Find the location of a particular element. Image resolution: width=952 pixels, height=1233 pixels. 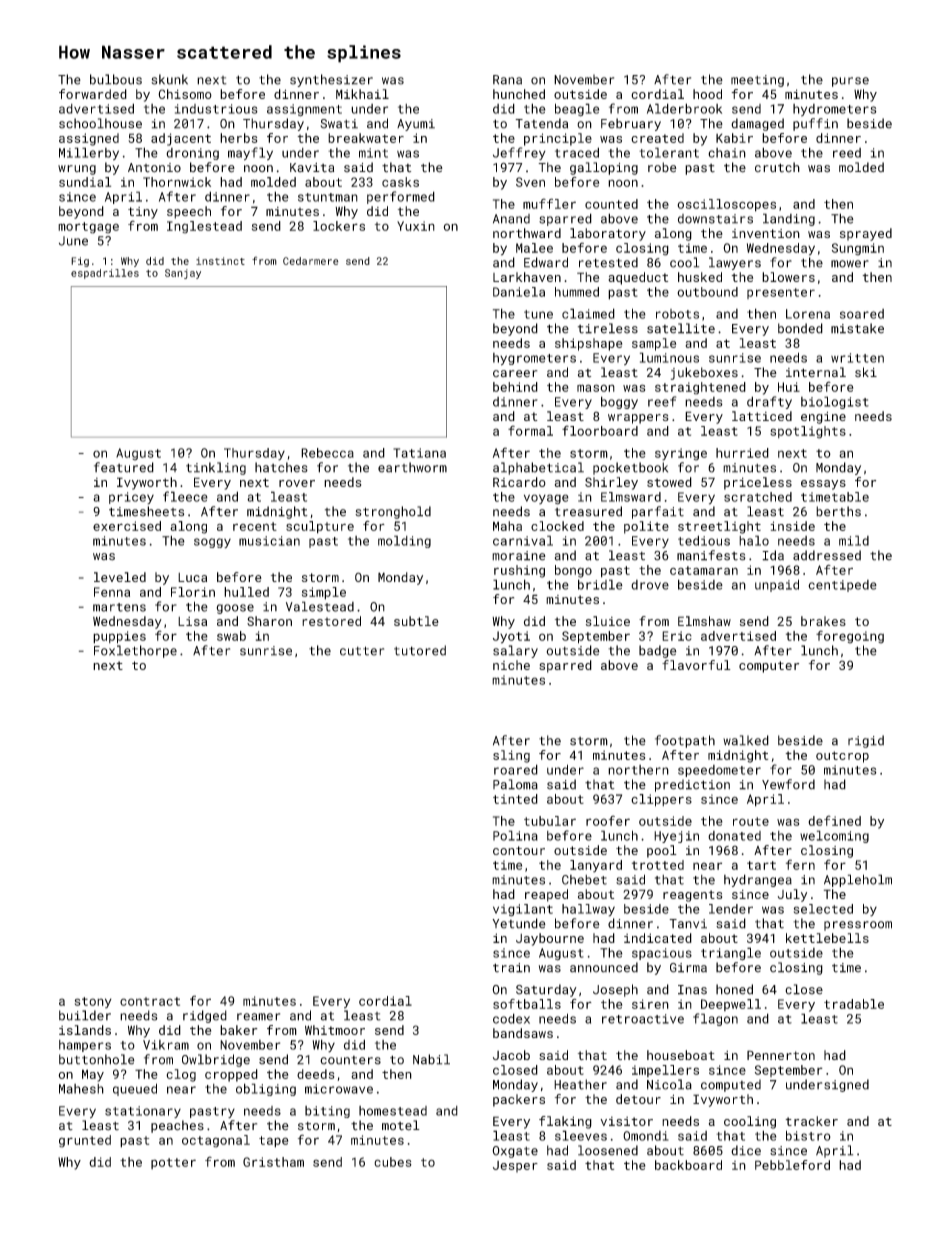

kettlebells is located at coordinates (827, 938).
